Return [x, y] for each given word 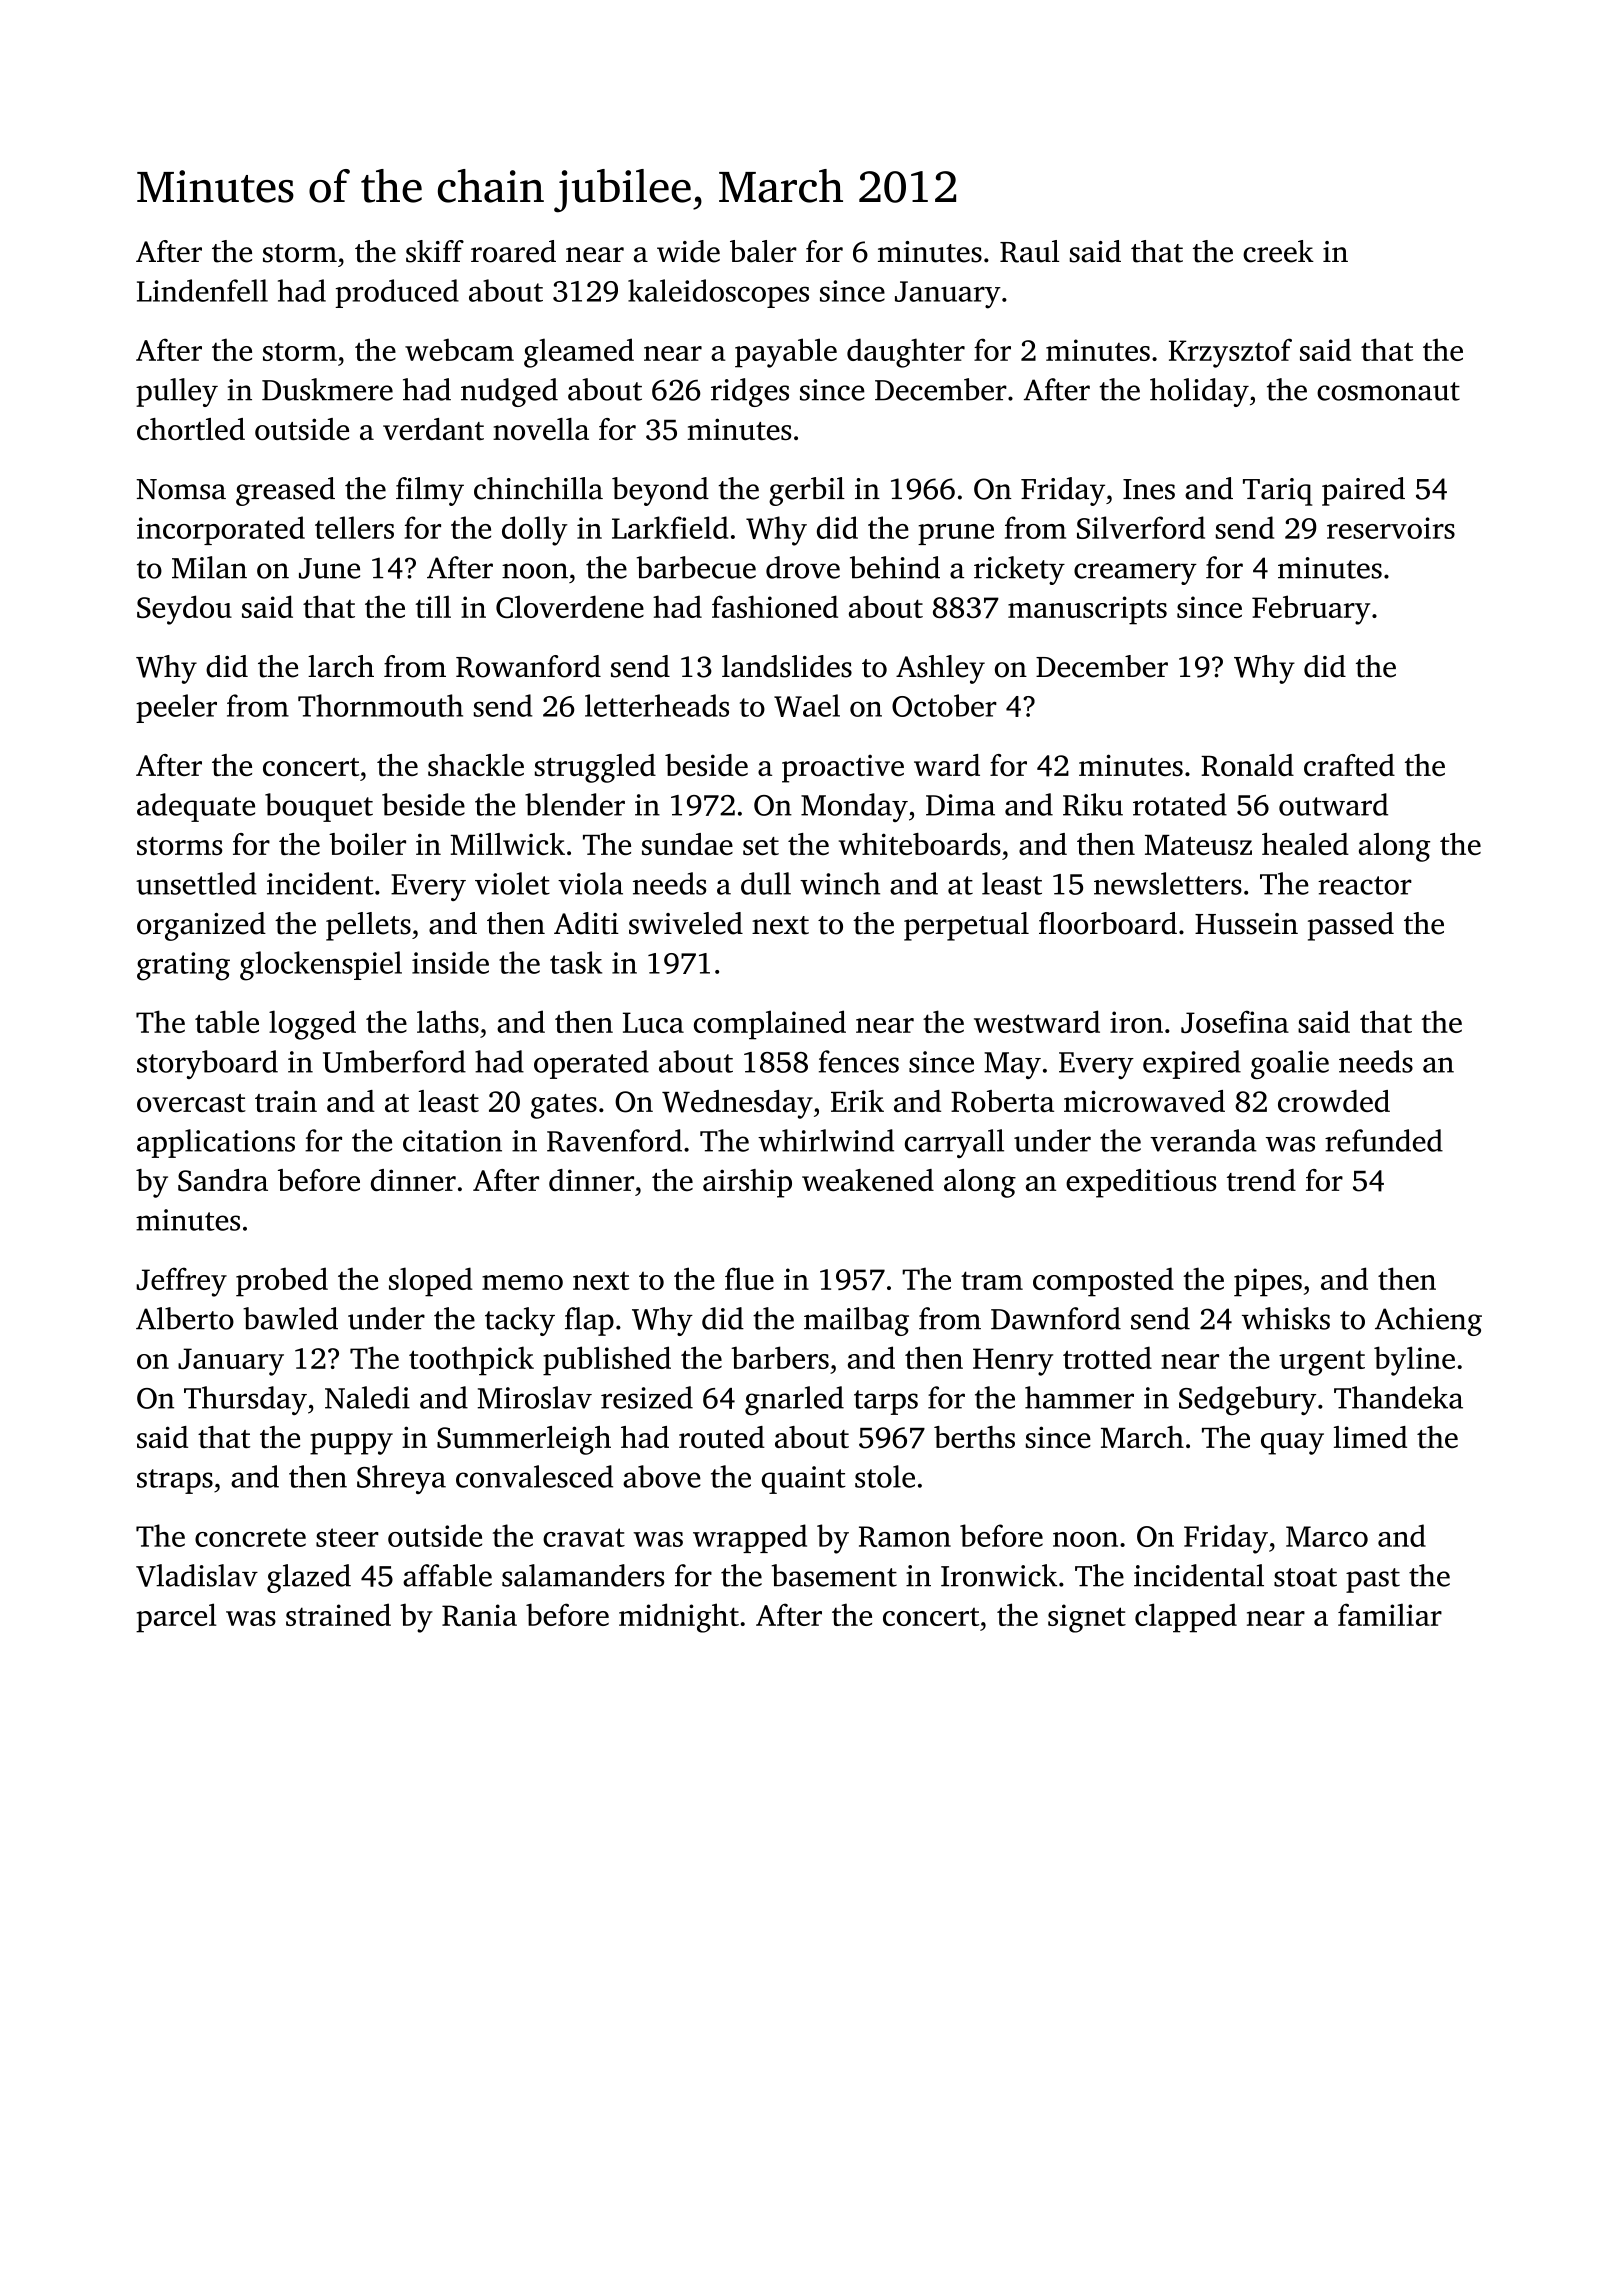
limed [1370, 1437]
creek [1278, 251]
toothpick [471, 1361]
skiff [435, 251]
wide [688, 251]
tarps [886, 1402]
